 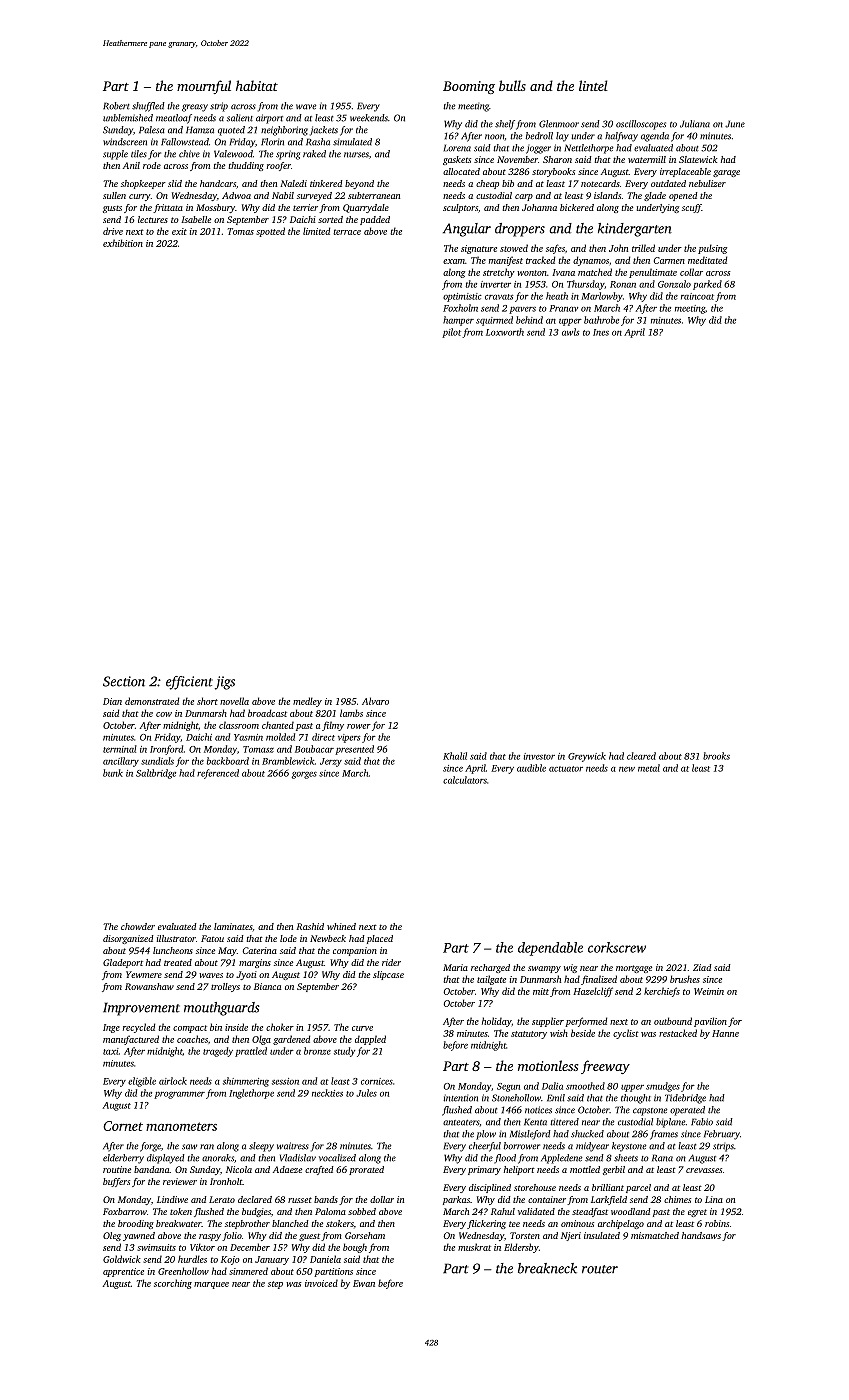 I want to click on buffers, so click(x=116, y=1182).
